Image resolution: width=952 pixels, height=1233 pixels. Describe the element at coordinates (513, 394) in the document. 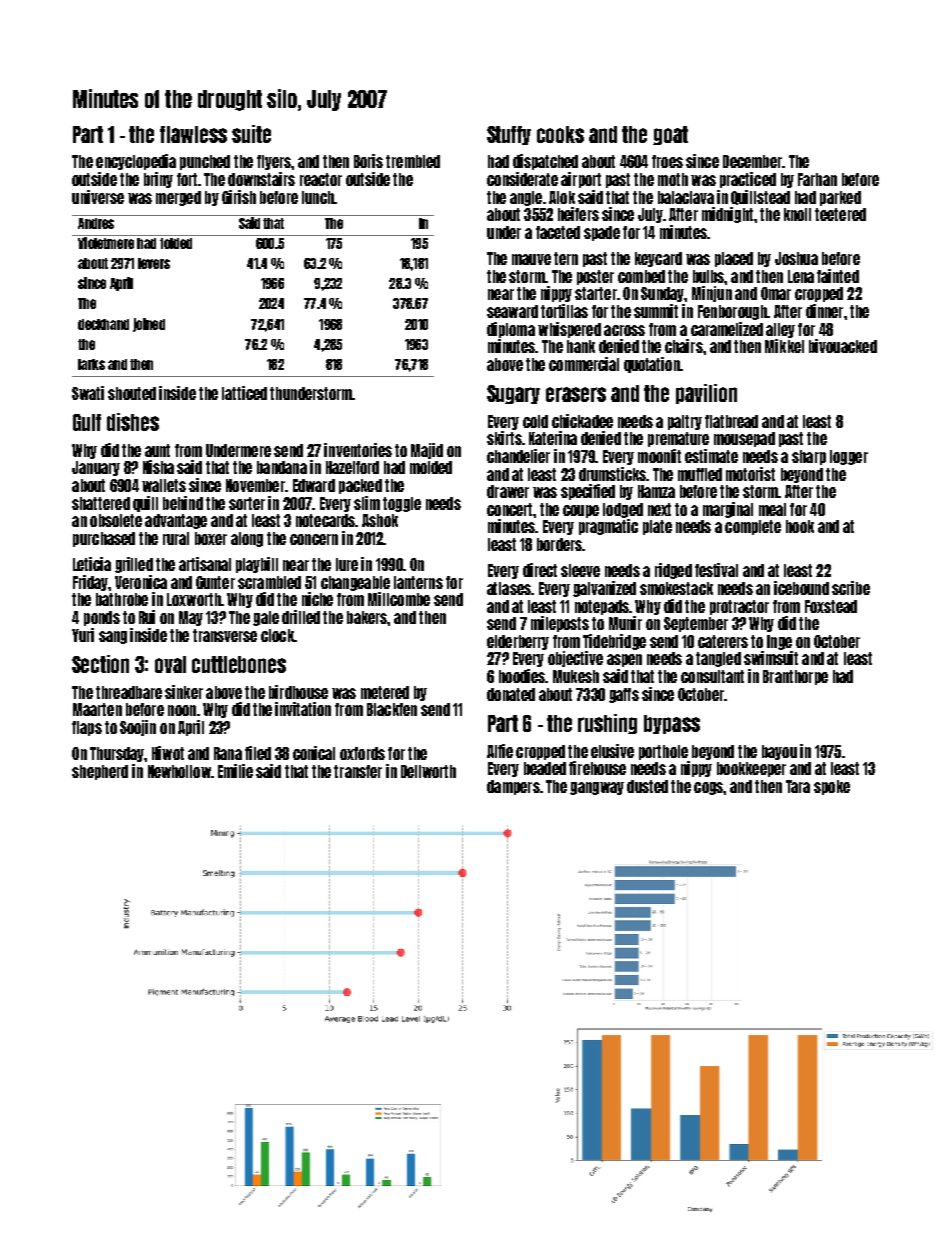

I see `Sugary` at that location.
